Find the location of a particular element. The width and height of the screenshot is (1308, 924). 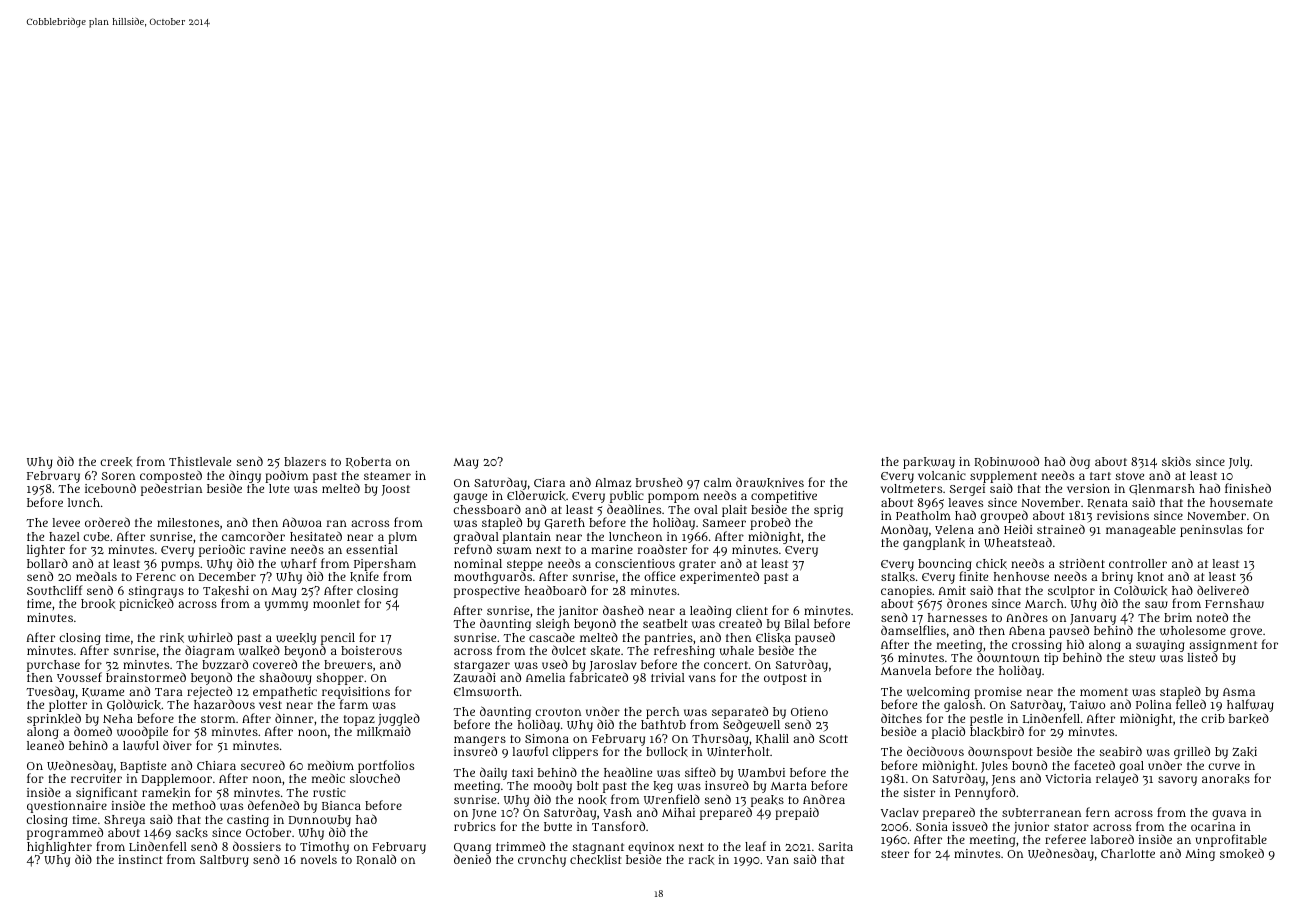

chick is located at coordinates (991, 564).
